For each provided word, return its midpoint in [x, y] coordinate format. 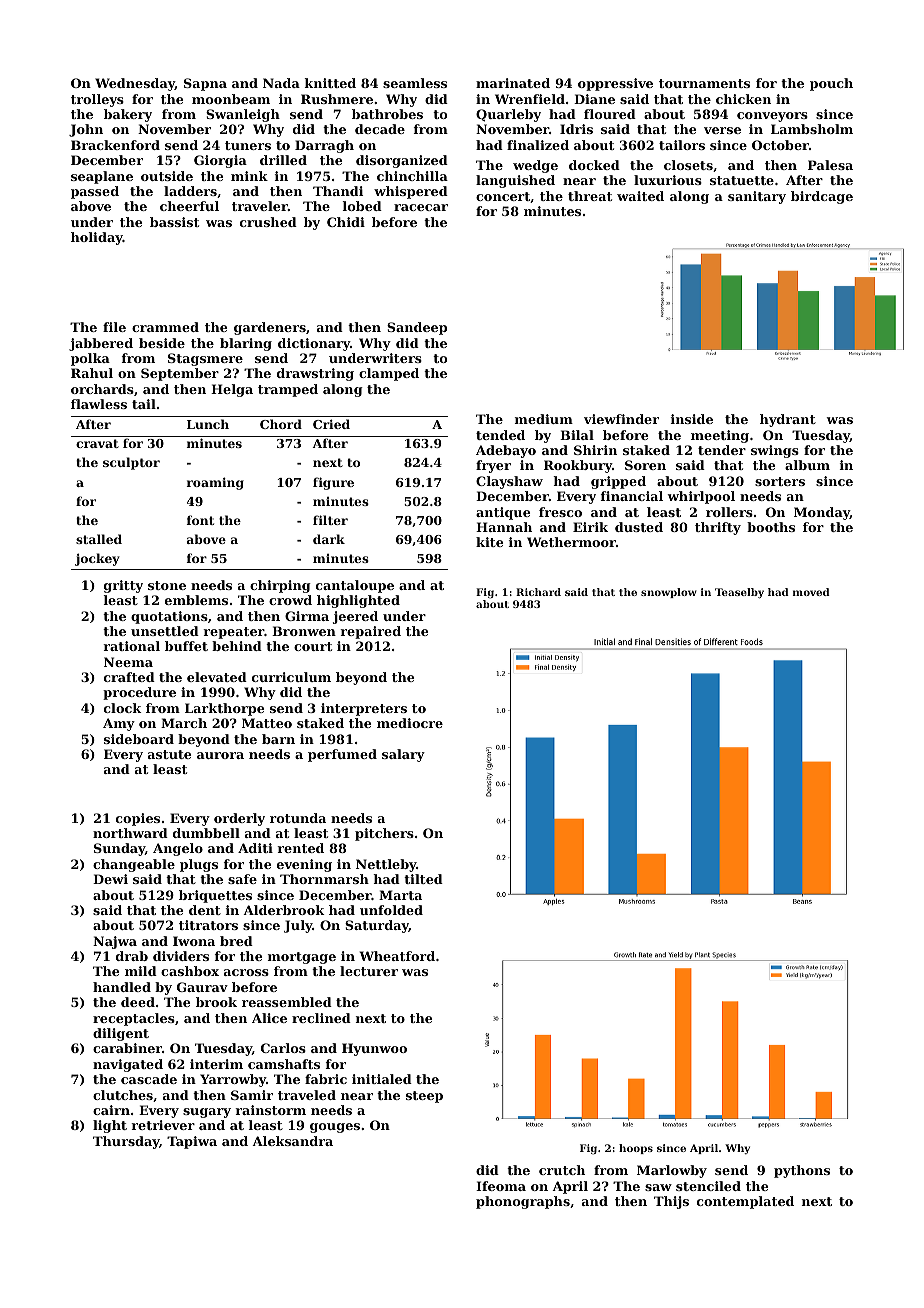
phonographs [523, 1202]
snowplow [669, 593]
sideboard [139, 739]
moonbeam [231, 99]
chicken [743, 99]
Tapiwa [192, 1142]
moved [811, 592]
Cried [331, 424]
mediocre [410, 723]
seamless [415, 83]
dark [329, 539]
